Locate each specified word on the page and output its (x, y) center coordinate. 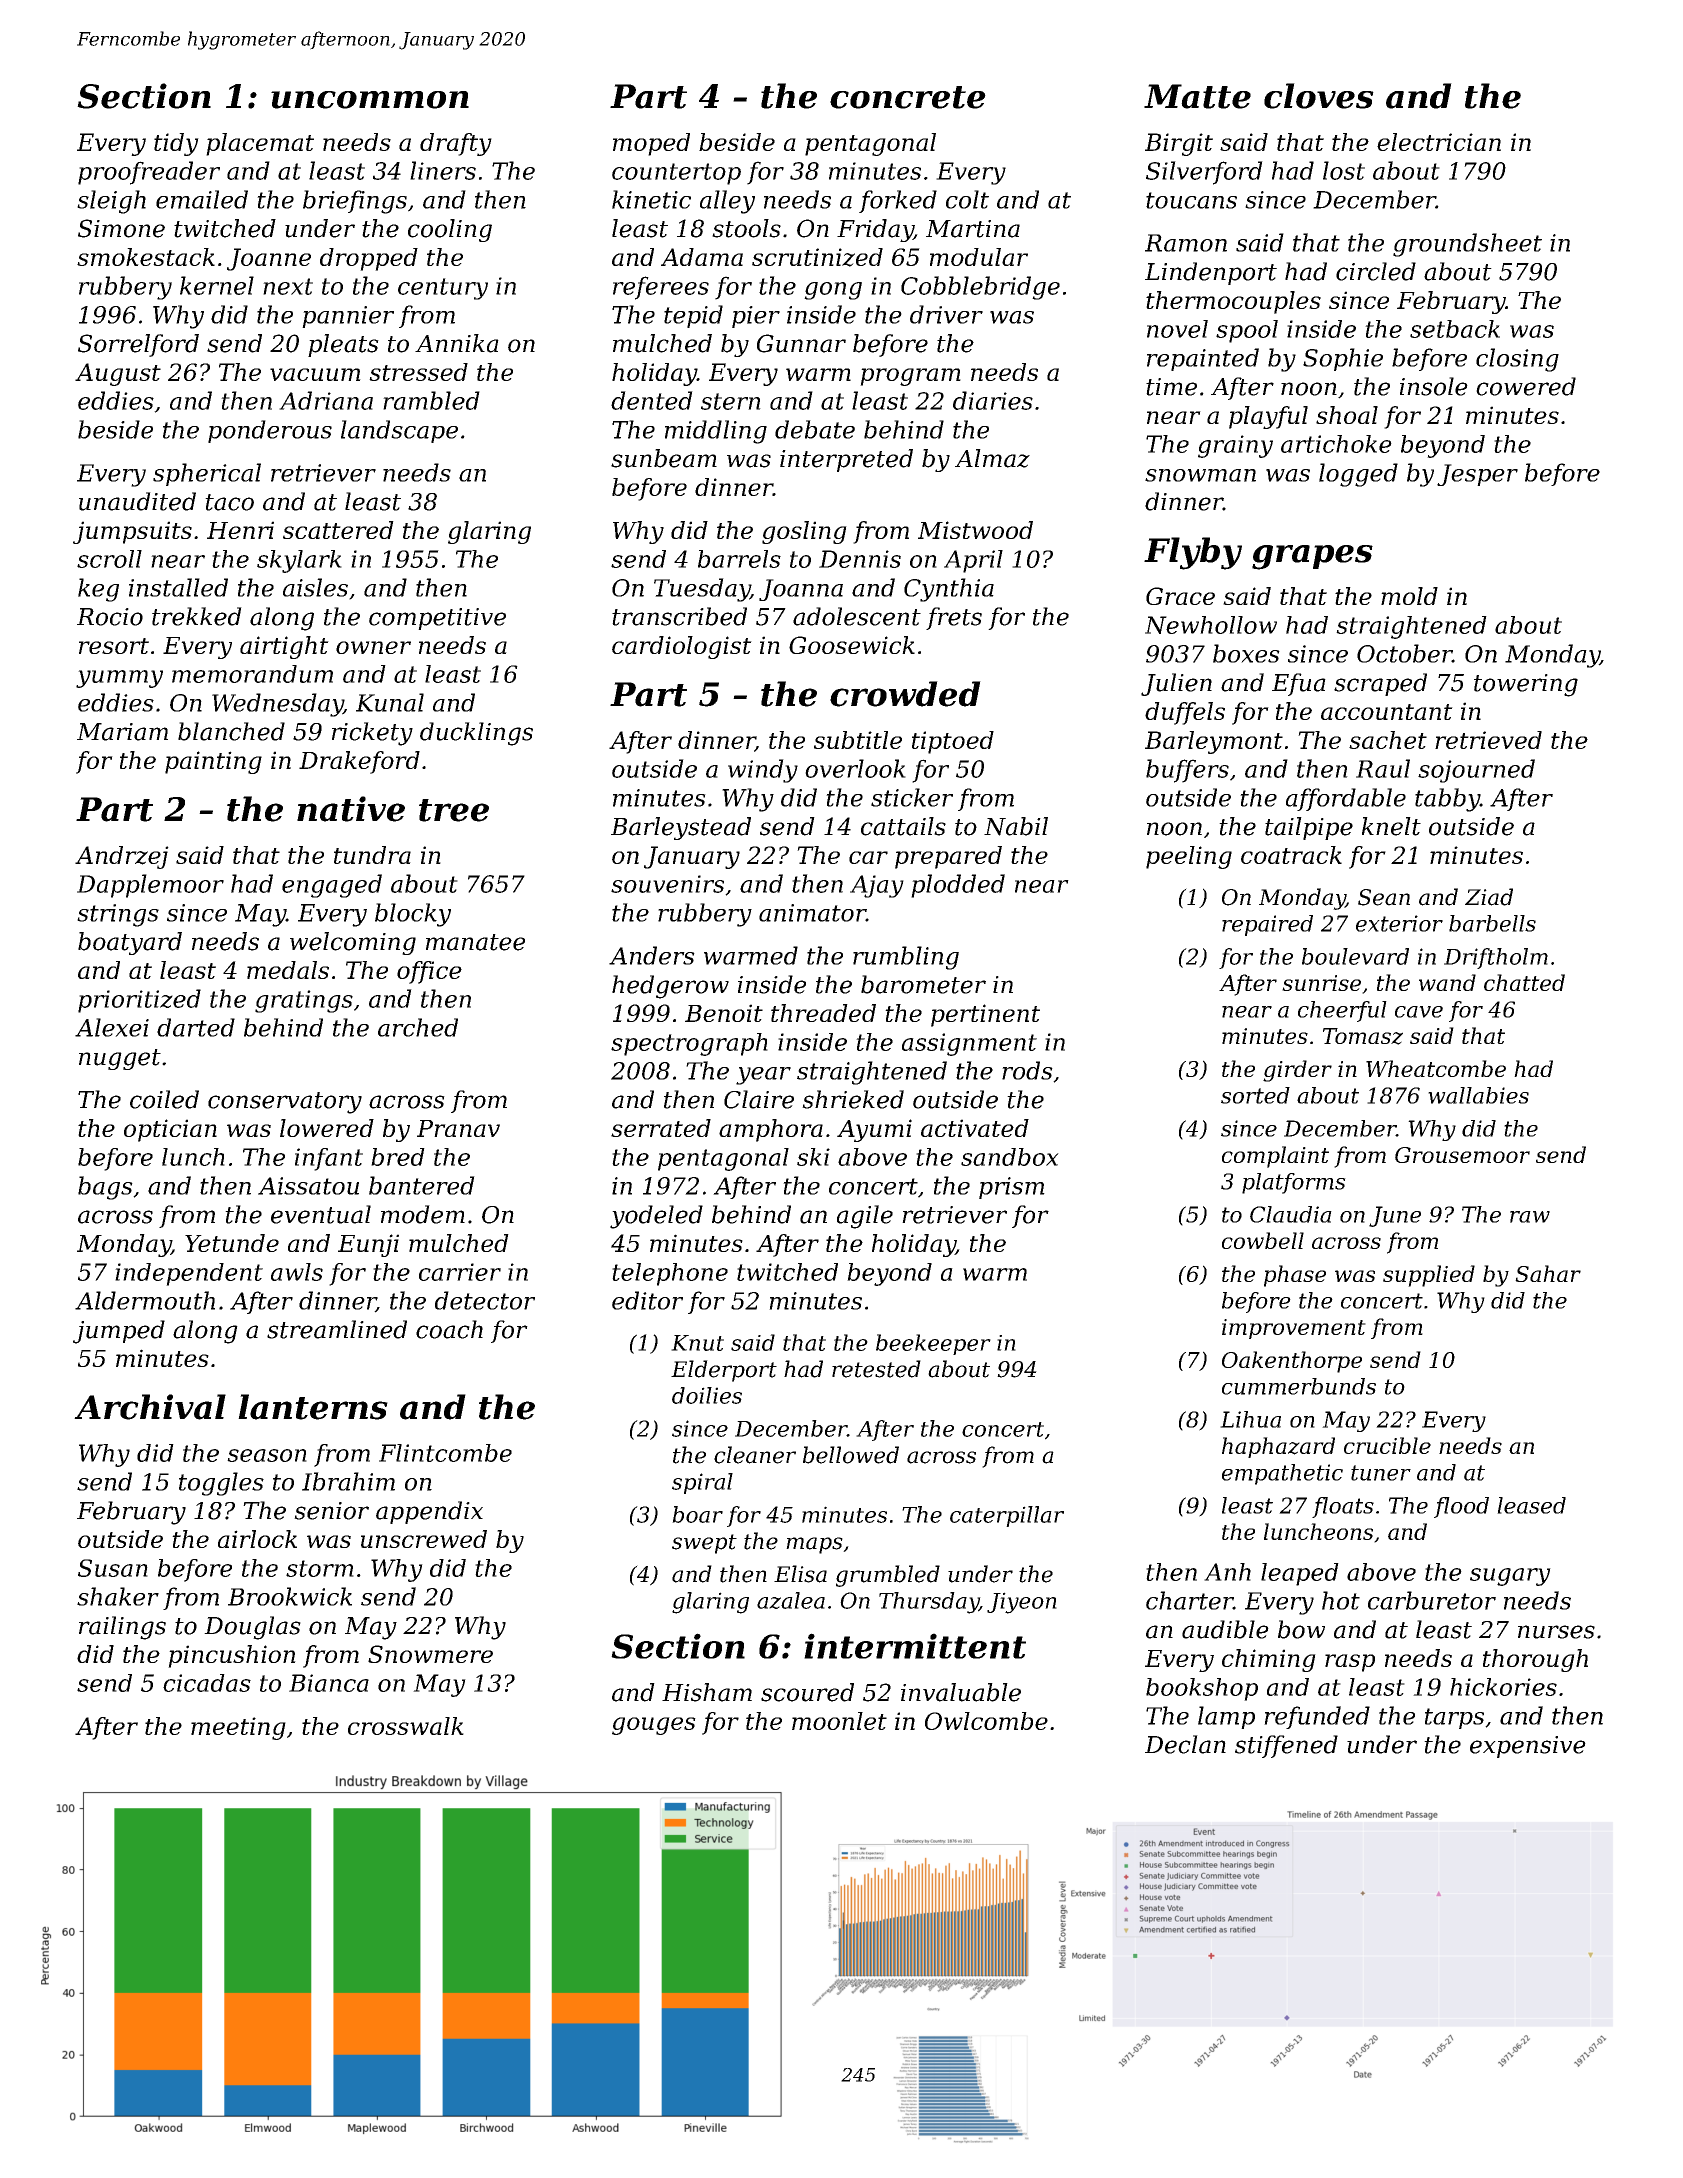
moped (651, 144)
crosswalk (406, 1726)
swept (704, 1544)
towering (1526, 685)
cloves (1319, 96)
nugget (120, 1059)
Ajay (877, 886)
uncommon (370, 100)
